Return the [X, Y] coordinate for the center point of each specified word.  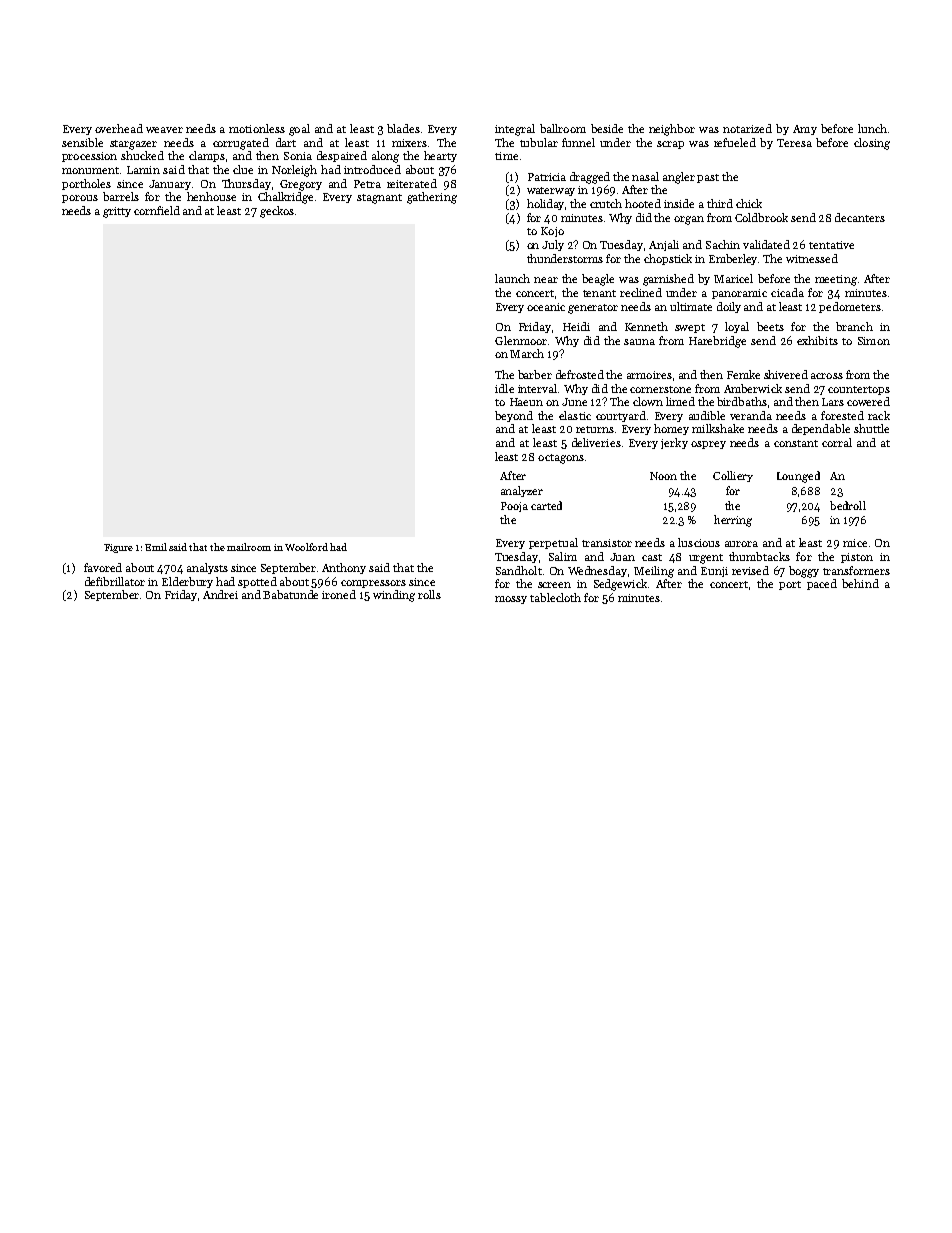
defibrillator [115, 581]
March [527, 353]
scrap [670, 145]
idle [504, 388]
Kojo [552, 232]
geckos [277, 212]
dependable [821, 429]
